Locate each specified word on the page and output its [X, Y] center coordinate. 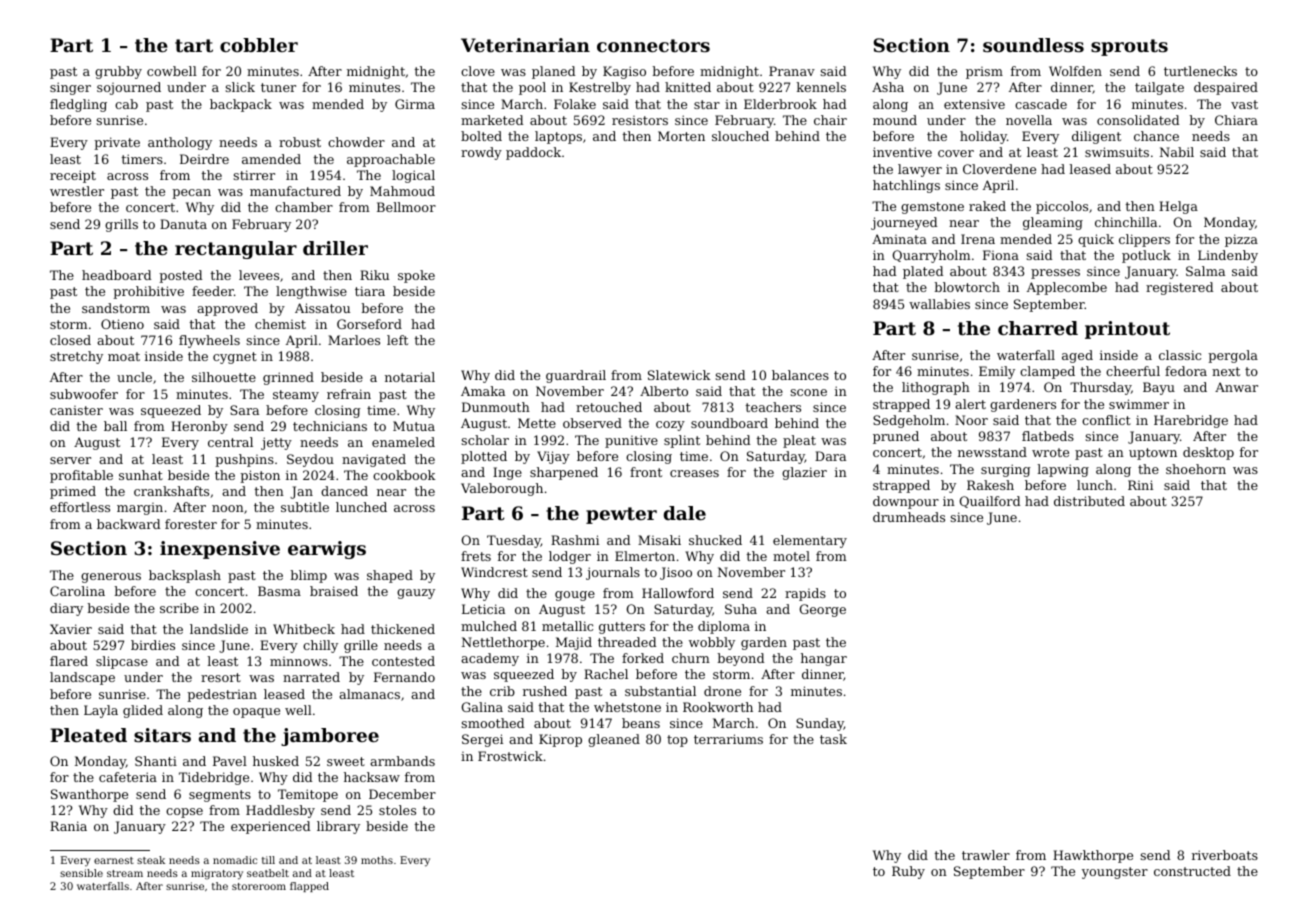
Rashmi [575, 540]
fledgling [78, 105]
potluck [1146, 256]
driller [335, 248]
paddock [533, 153]
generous [111, 578]
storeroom [259, 886]
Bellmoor [406, 207]
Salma [1205, 271]
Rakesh [990, 485]
